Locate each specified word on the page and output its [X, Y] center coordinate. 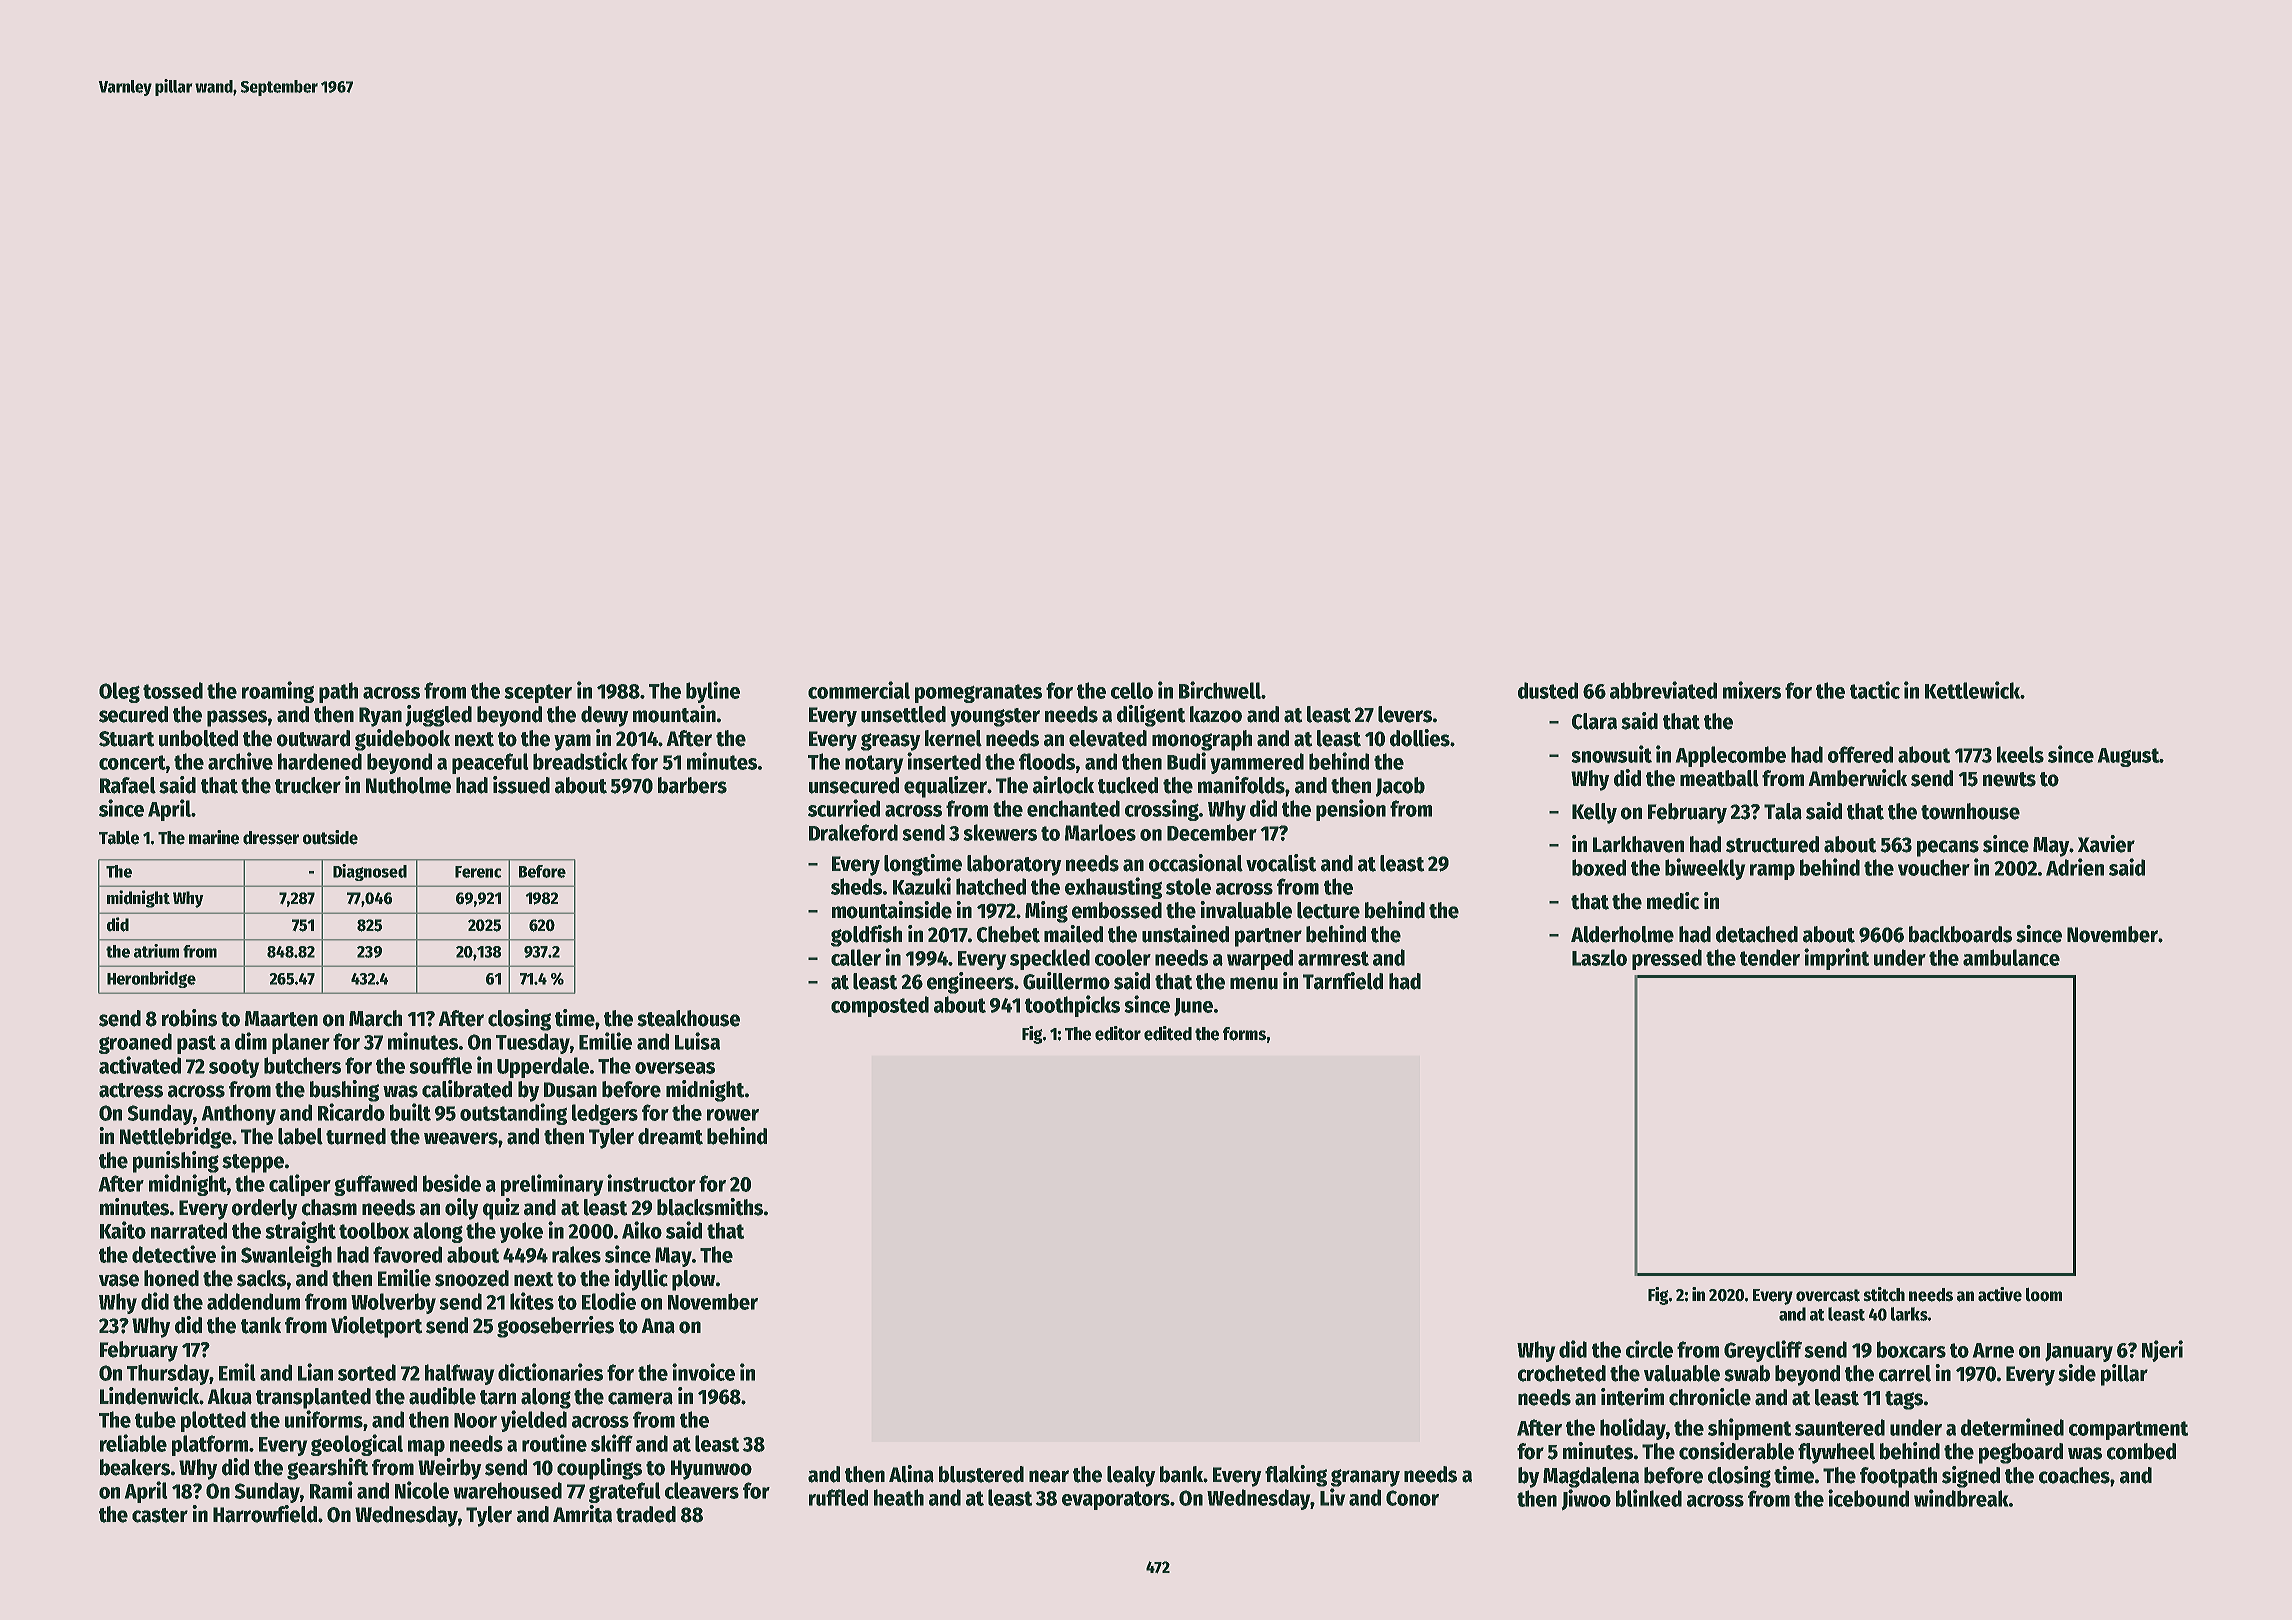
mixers [1752, 690]
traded [646, 1514]
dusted [1548, 690]
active [2000, 1294]
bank [1182, 1474]
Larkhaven [1638, 844]
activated [140, 1065]
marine [214, 837]
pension [1351, 810]
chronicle [1710, 1397]
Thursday [168, 1374]
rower [733, 1115]
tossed [173, 690]
